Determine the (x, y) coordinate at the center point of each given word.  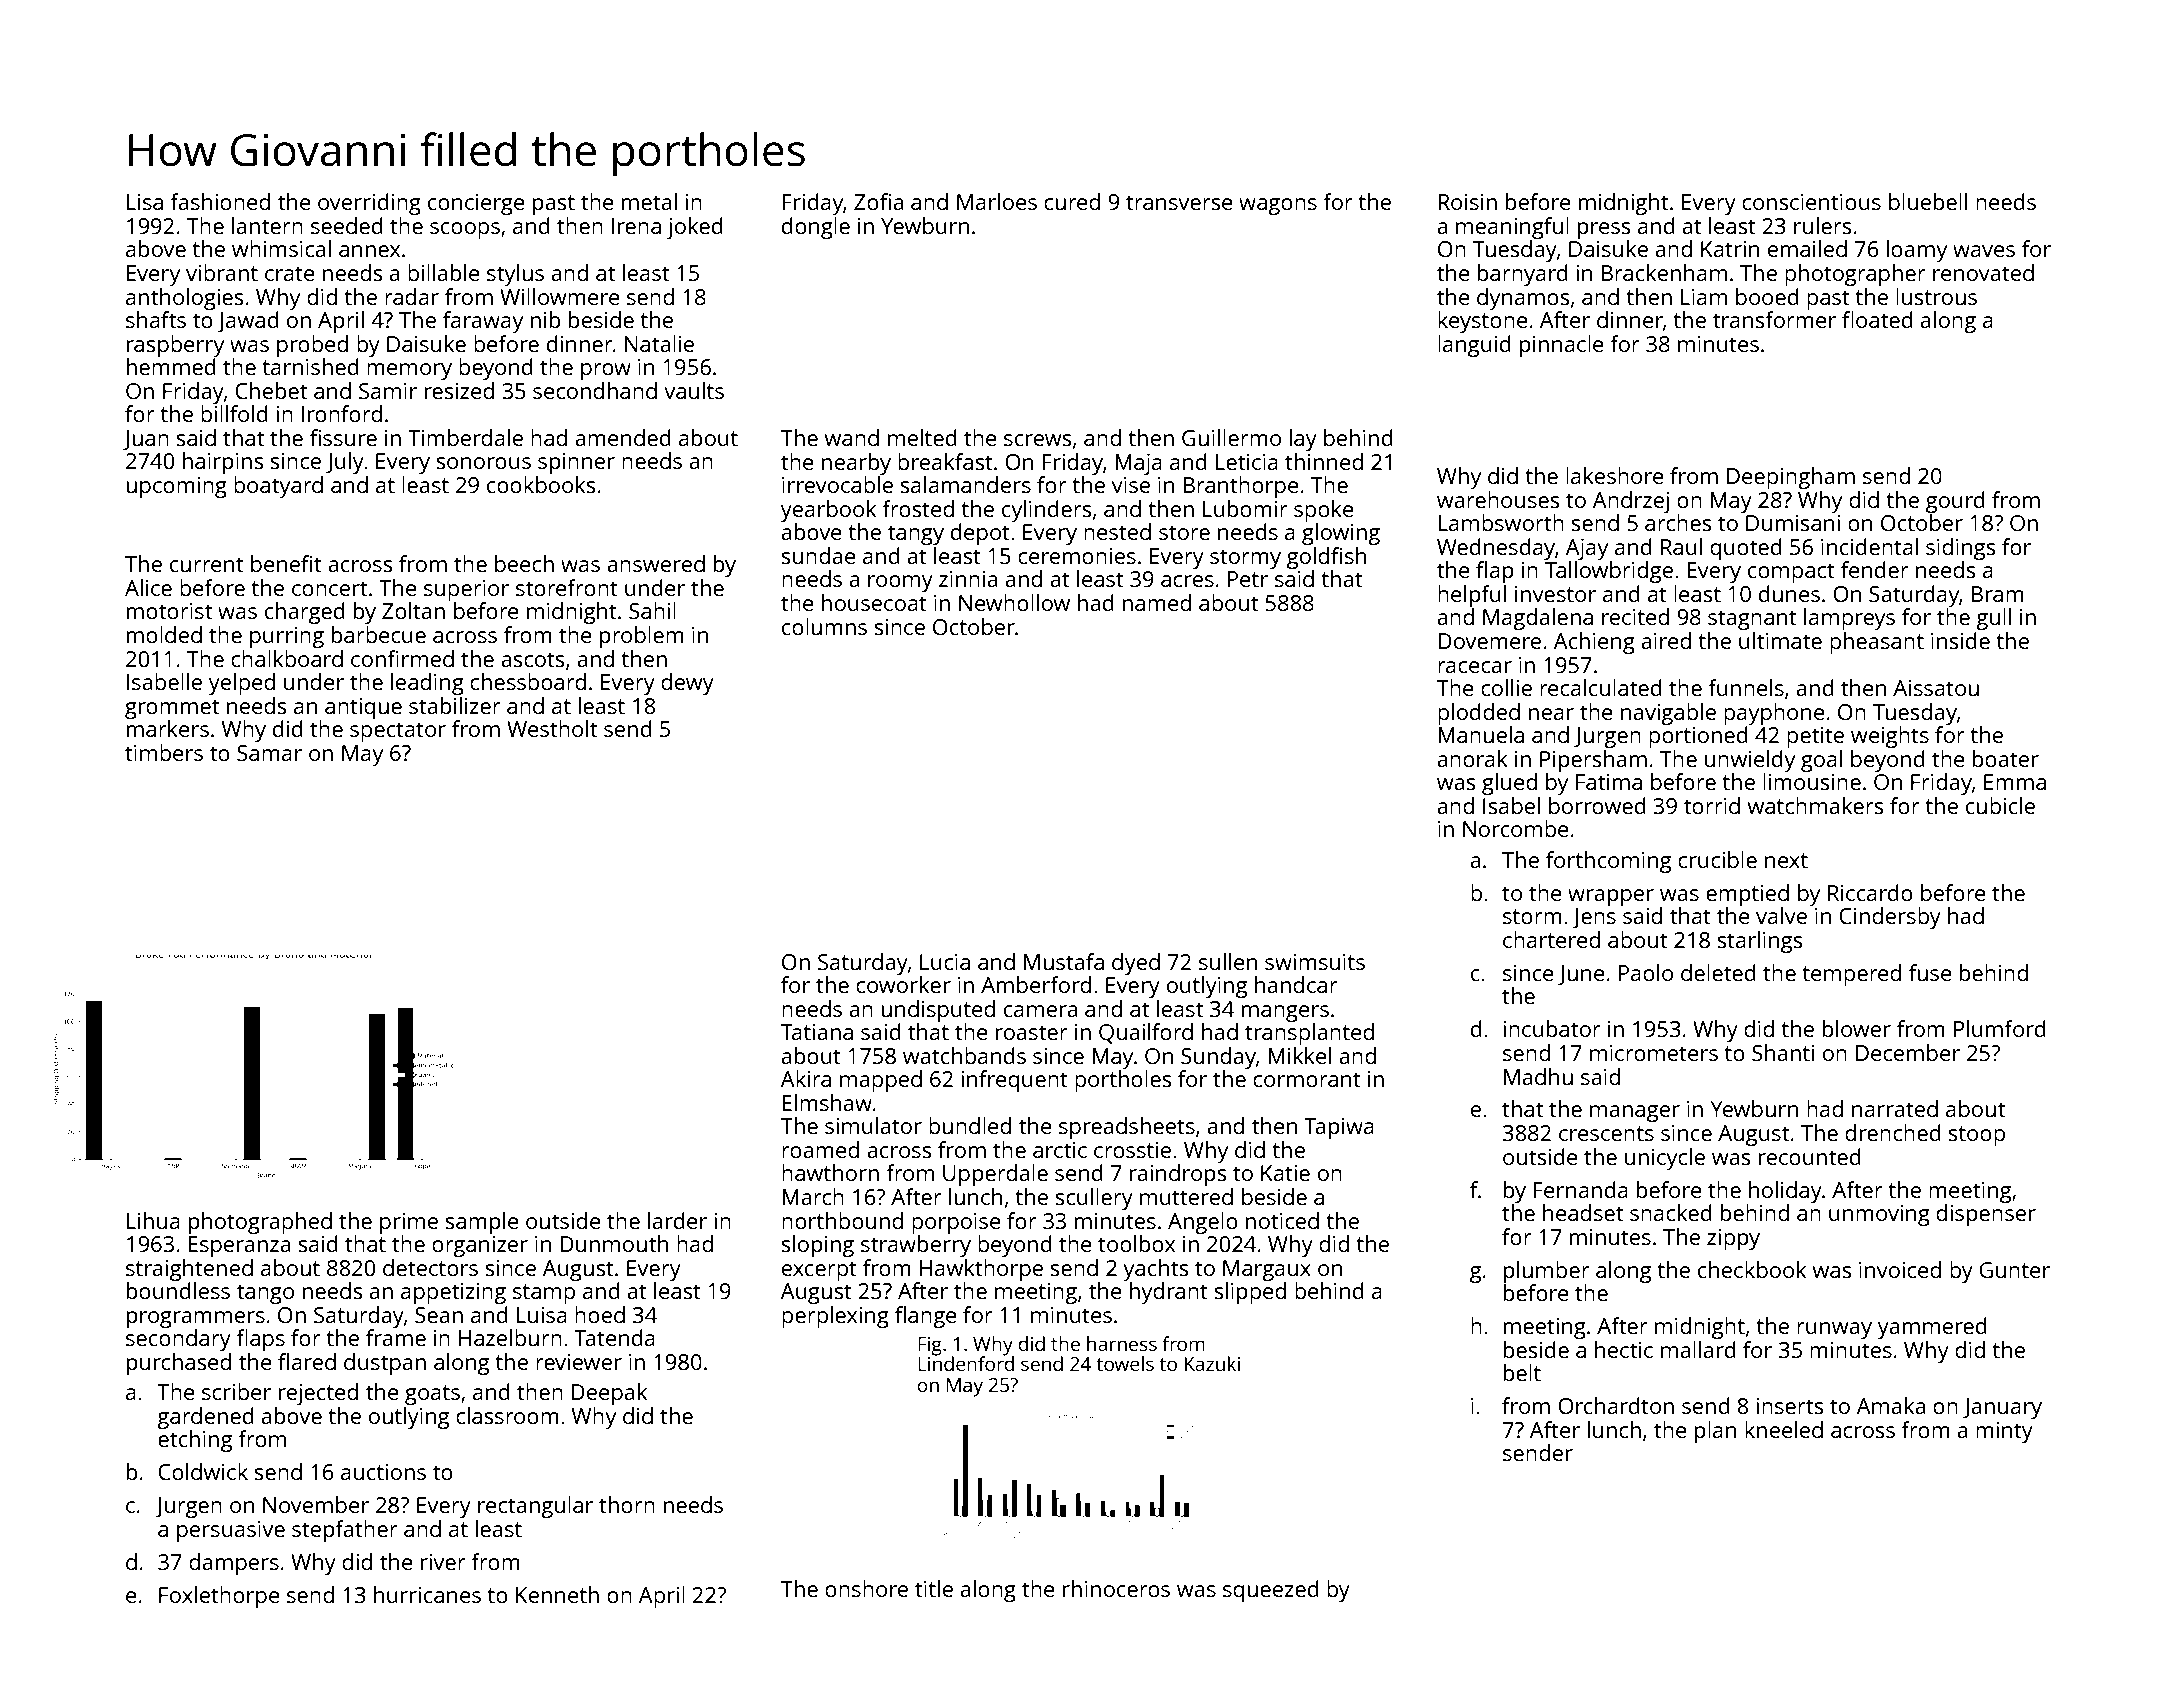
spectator (398, 732)
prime (409, 1223)
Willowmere (560, 296)
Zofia (878, 201)
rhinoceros (1116, 1588)
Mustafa (1064, 961)
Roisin (1467, 202)
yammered (1932, 1328)
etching (195, 1441)
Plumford (2000, 1028)
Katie (1285, 1173)
